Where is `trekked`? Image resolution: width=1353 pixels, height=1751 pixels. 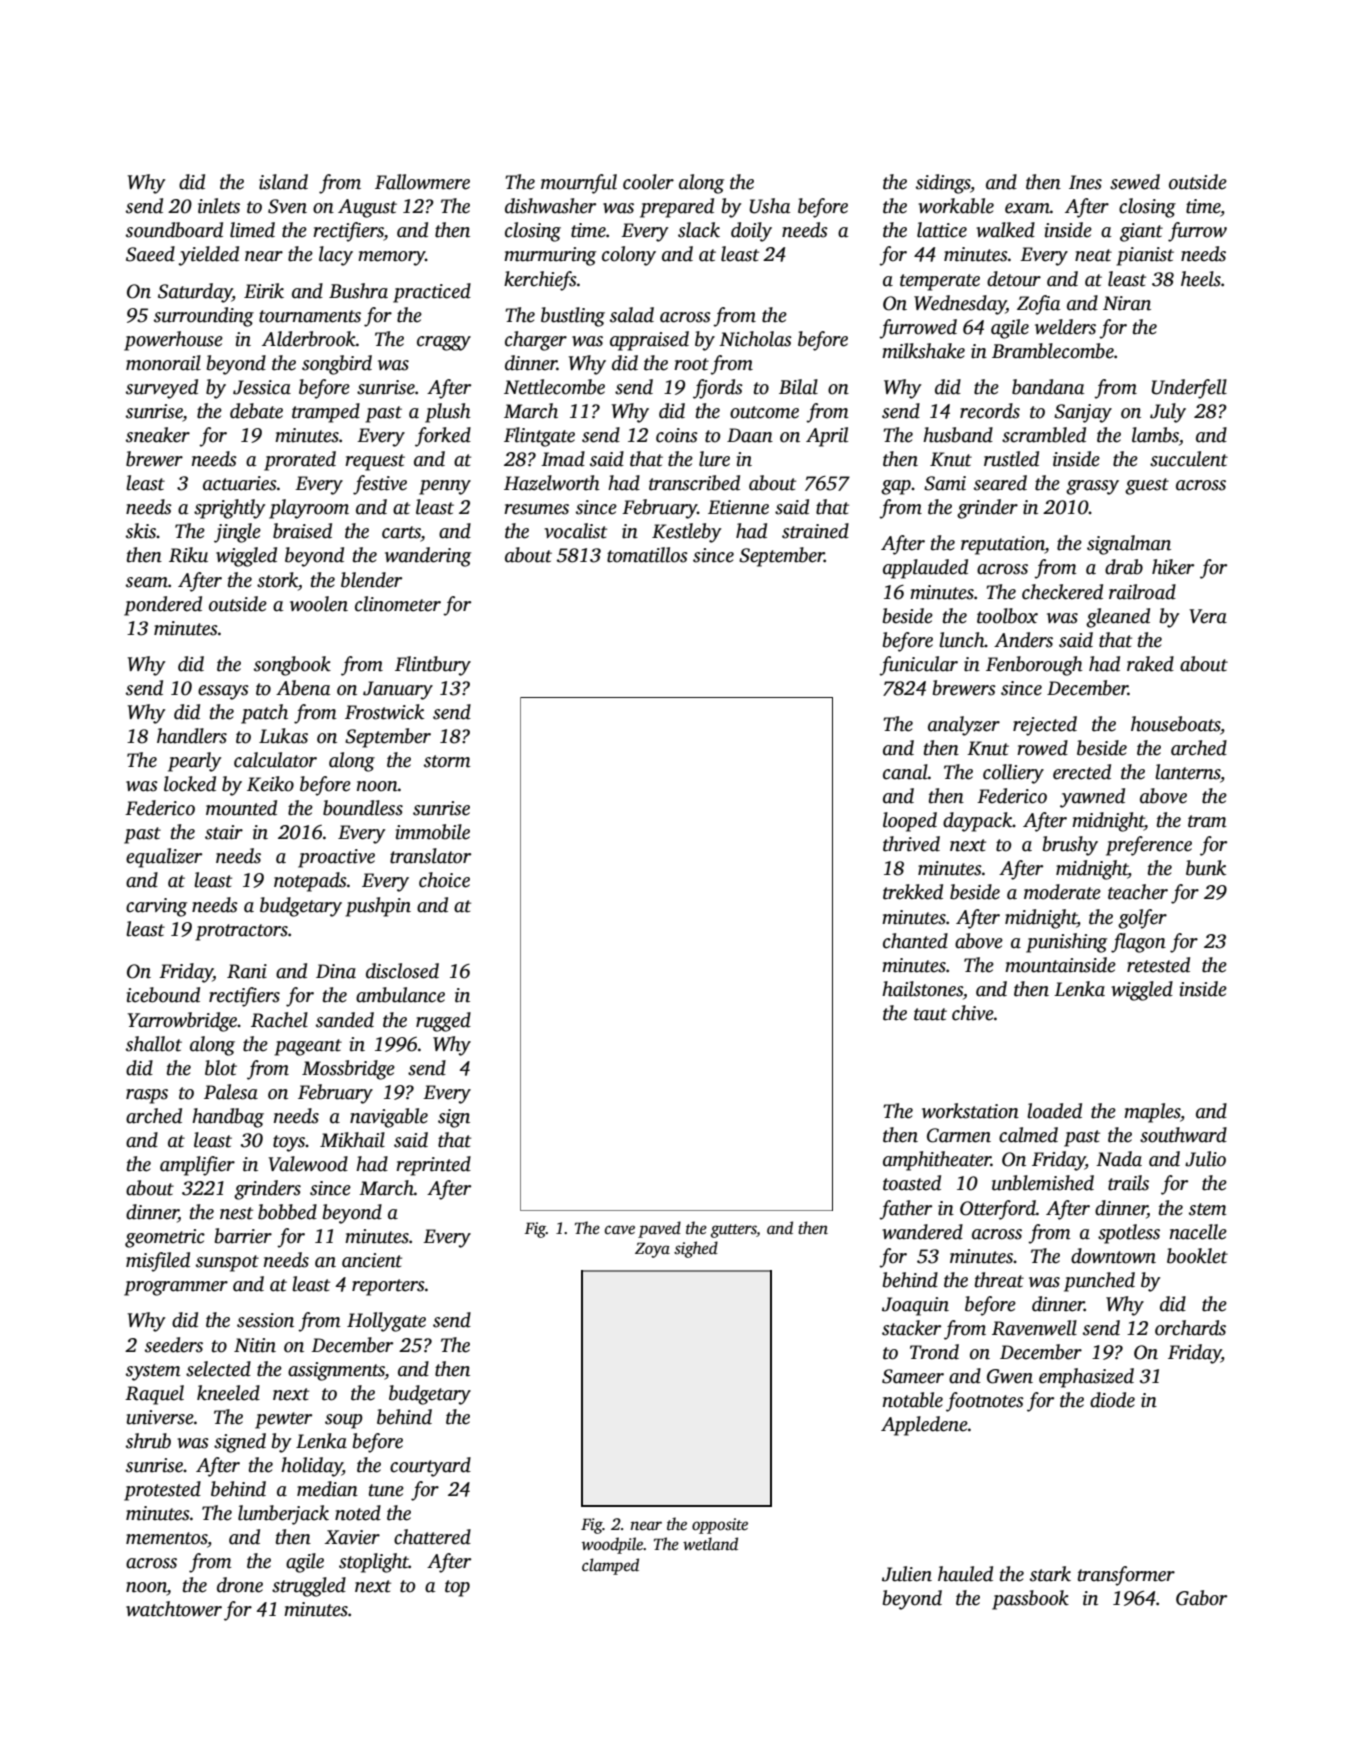
trekked is located at coordinates (913, 892).
